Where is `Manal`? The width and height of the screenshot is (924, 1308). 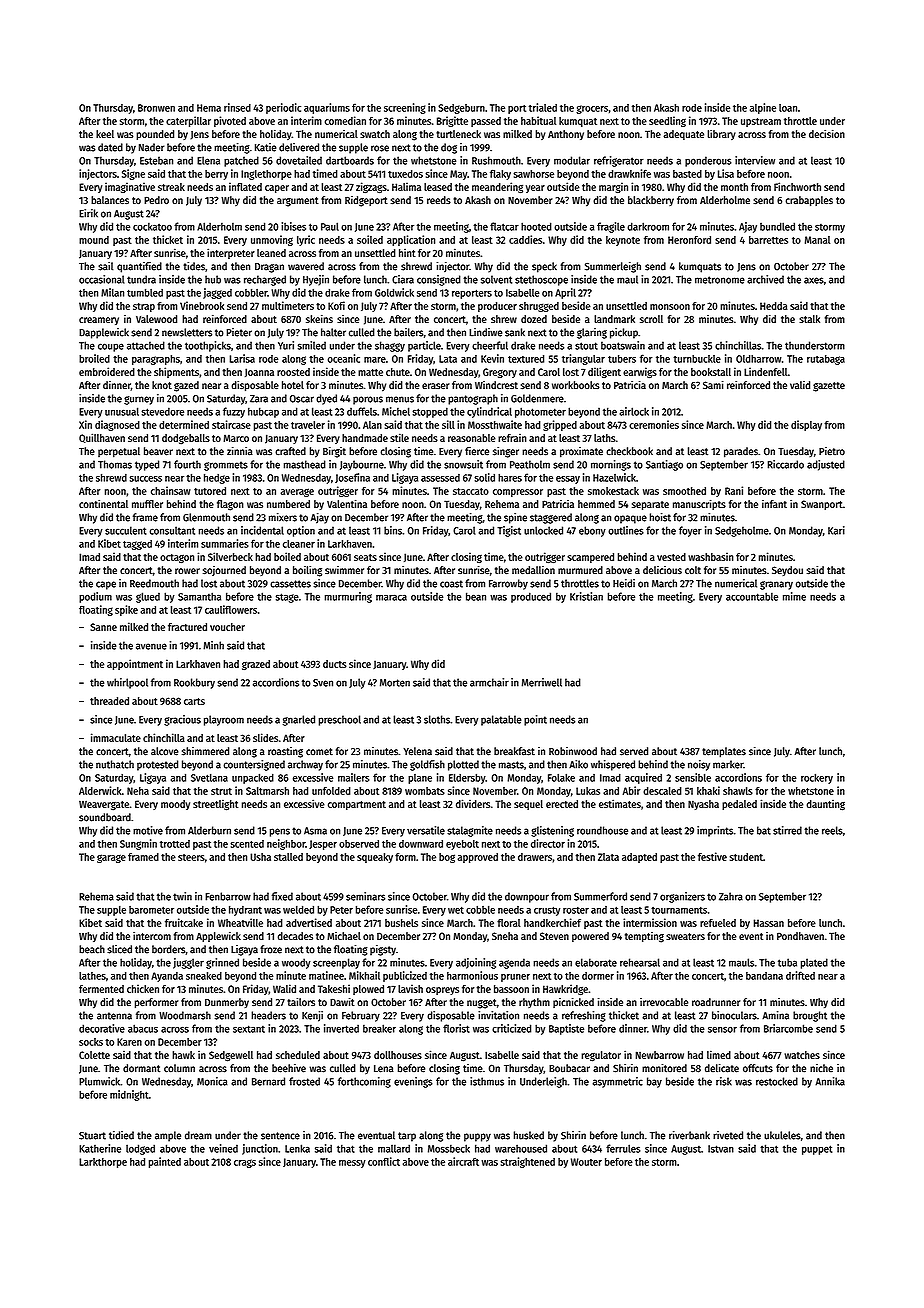 Manal is located at coordinates (817, 240).
